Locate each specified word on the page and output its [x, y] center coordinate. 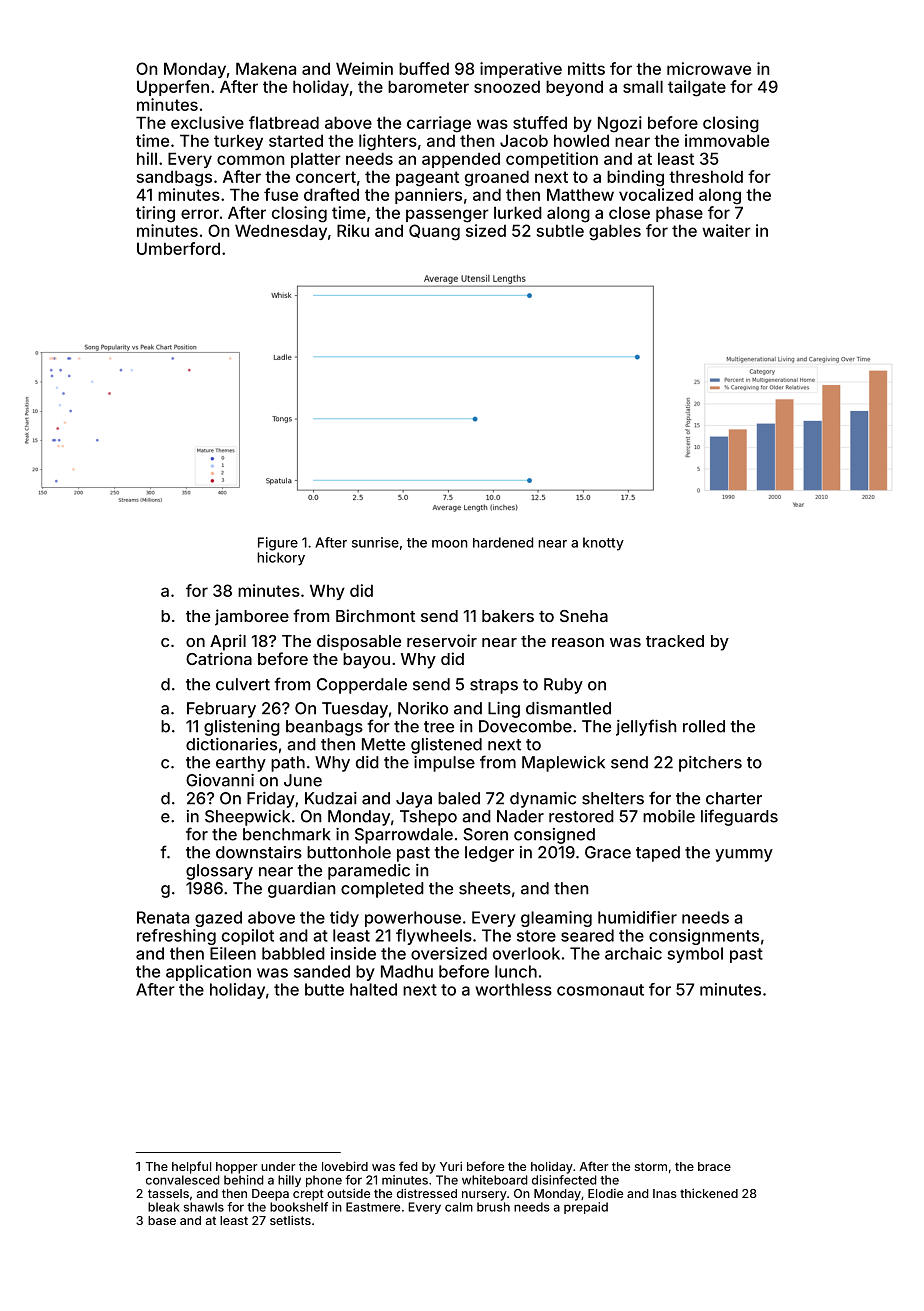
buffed [424, 68]
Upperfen [173, 88]
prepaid [586, 1208]
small [643, 86]
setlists [290, 1220]
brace [714, 1166]
